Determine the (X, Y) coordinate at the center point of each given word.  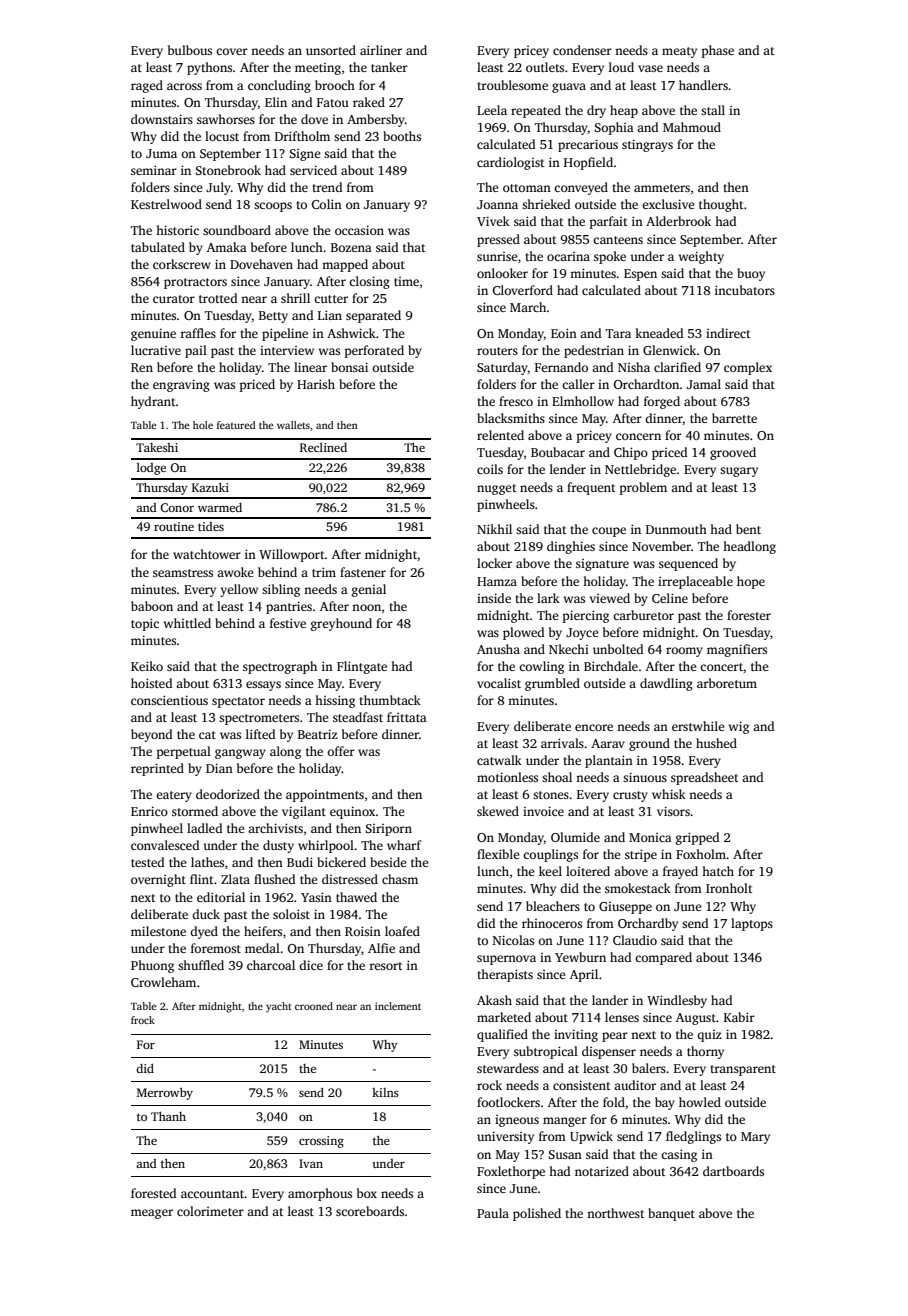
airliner (381, 50)
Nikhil (494, 529)
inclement (398, 1006)
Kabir (739, 1017)
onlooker (502, 273)
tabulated (158, 247)
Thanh (168, 1116)
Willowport (292, 555)
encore (594, 727)
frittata (407, 717)
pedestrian (594, 351)
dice (311, 965)
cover (232, 51)
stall (713, 110)
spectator (238, 702)
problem (643, 488)
